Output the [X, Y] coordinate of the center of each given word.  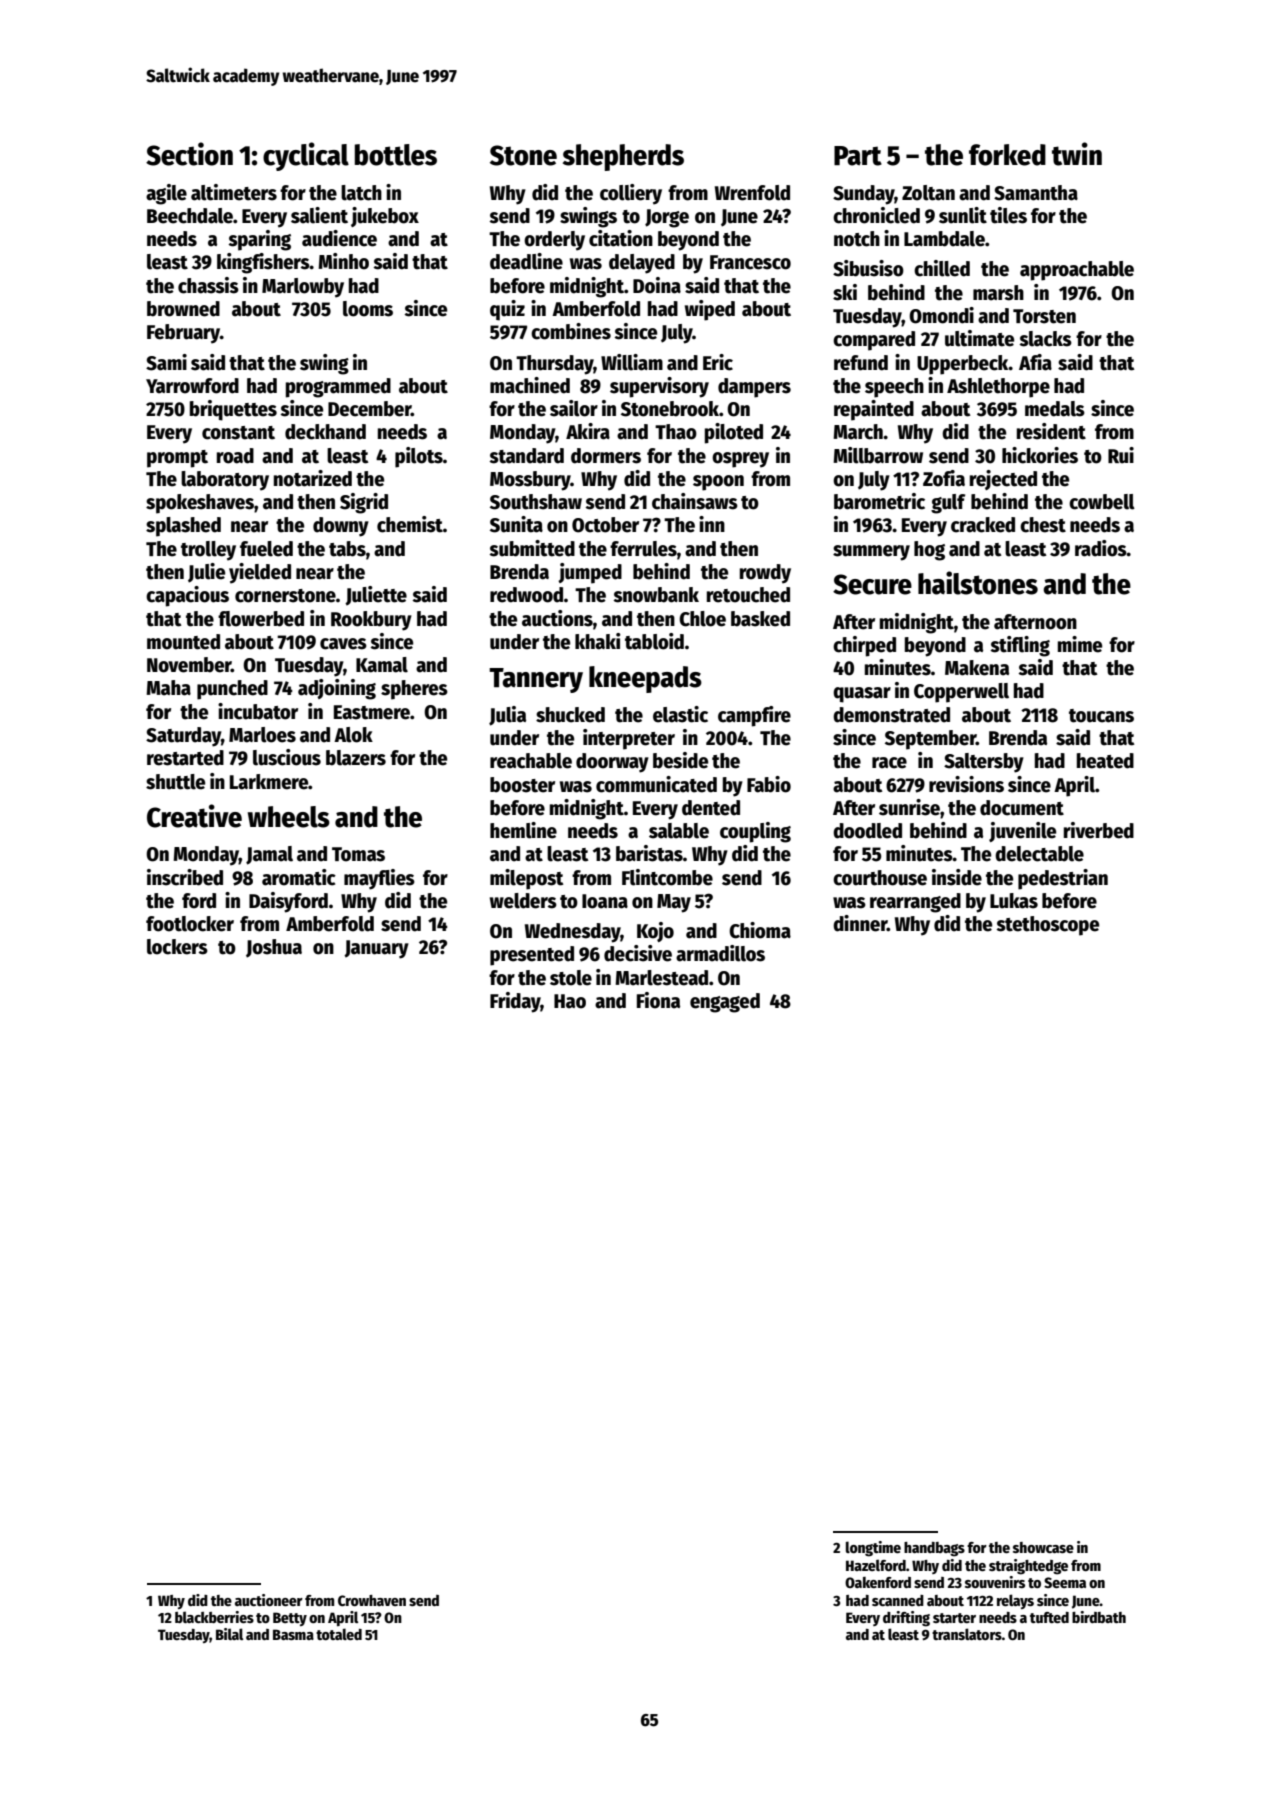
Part [858, 156]
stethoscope [1047, 926]
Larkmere [269, 782]
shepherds [623, 157]
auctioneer [269, 1600]
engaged [725, 1003]
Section [189, 154]
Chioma [760, 930]
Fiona [658, 1000]
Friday [515, 1002]
